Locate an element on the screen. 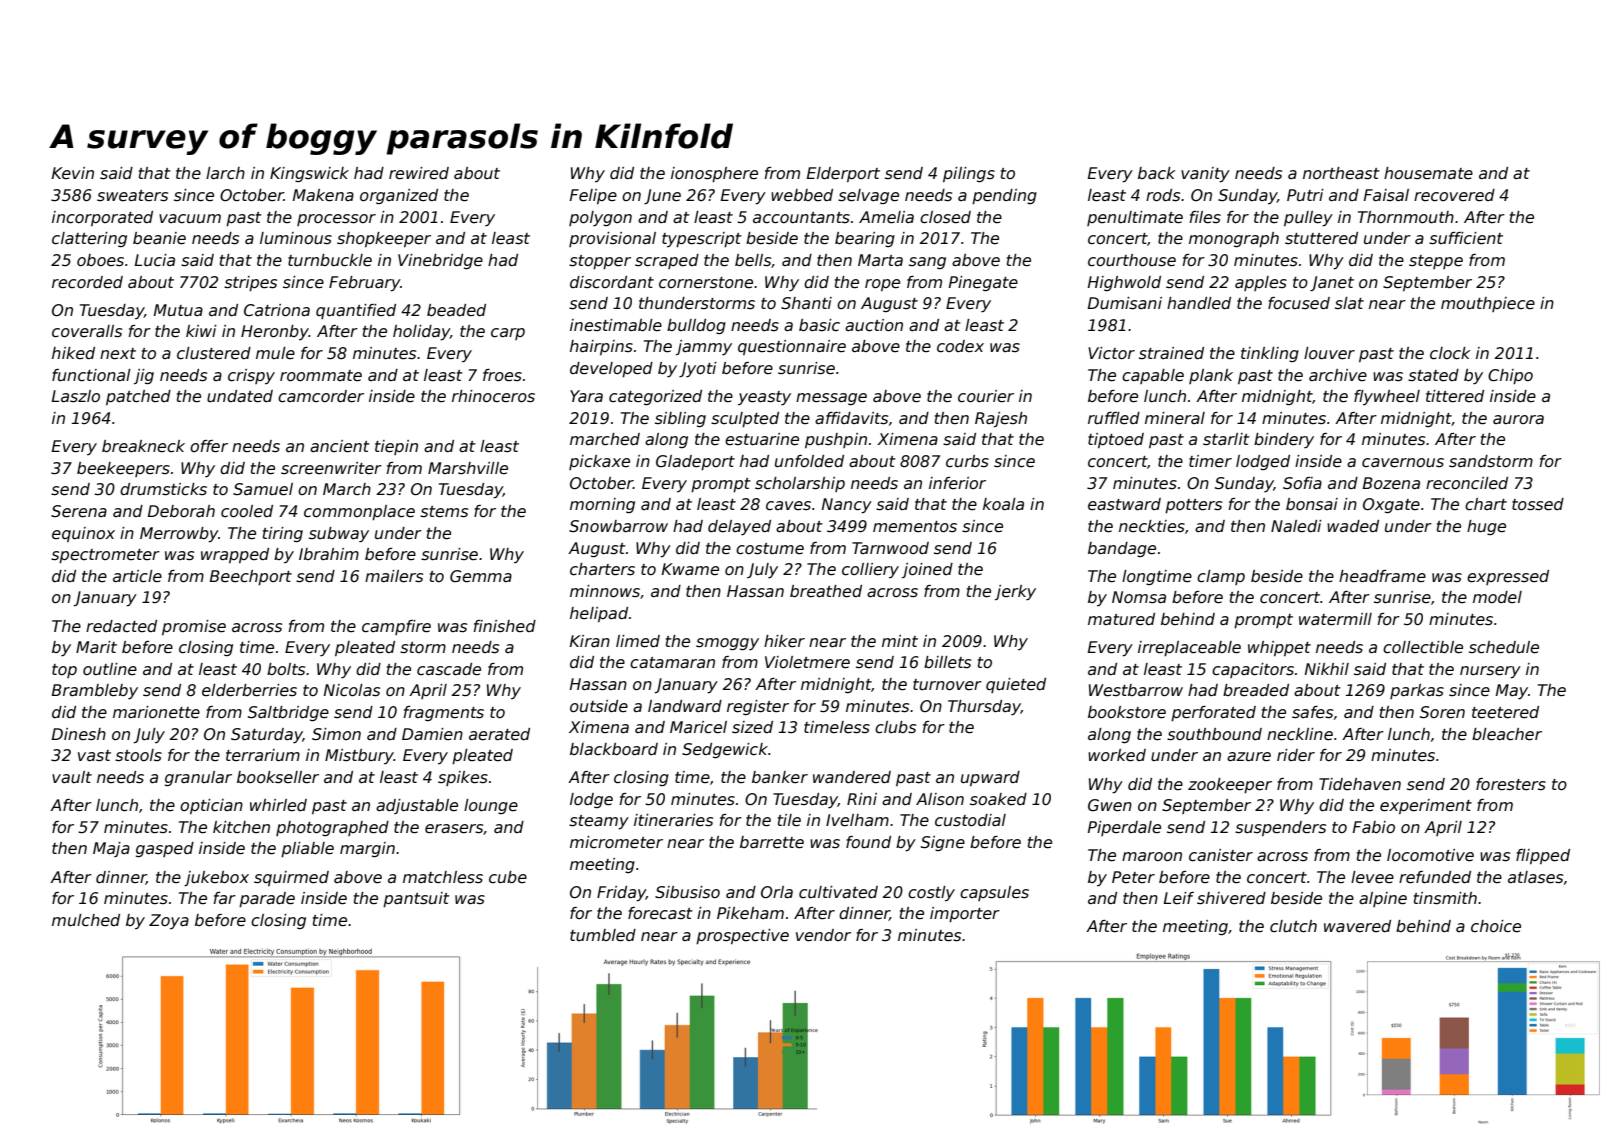 The width and height of the screenshot is (1623, 1148). clubs is located at coordinates (895, 727).
